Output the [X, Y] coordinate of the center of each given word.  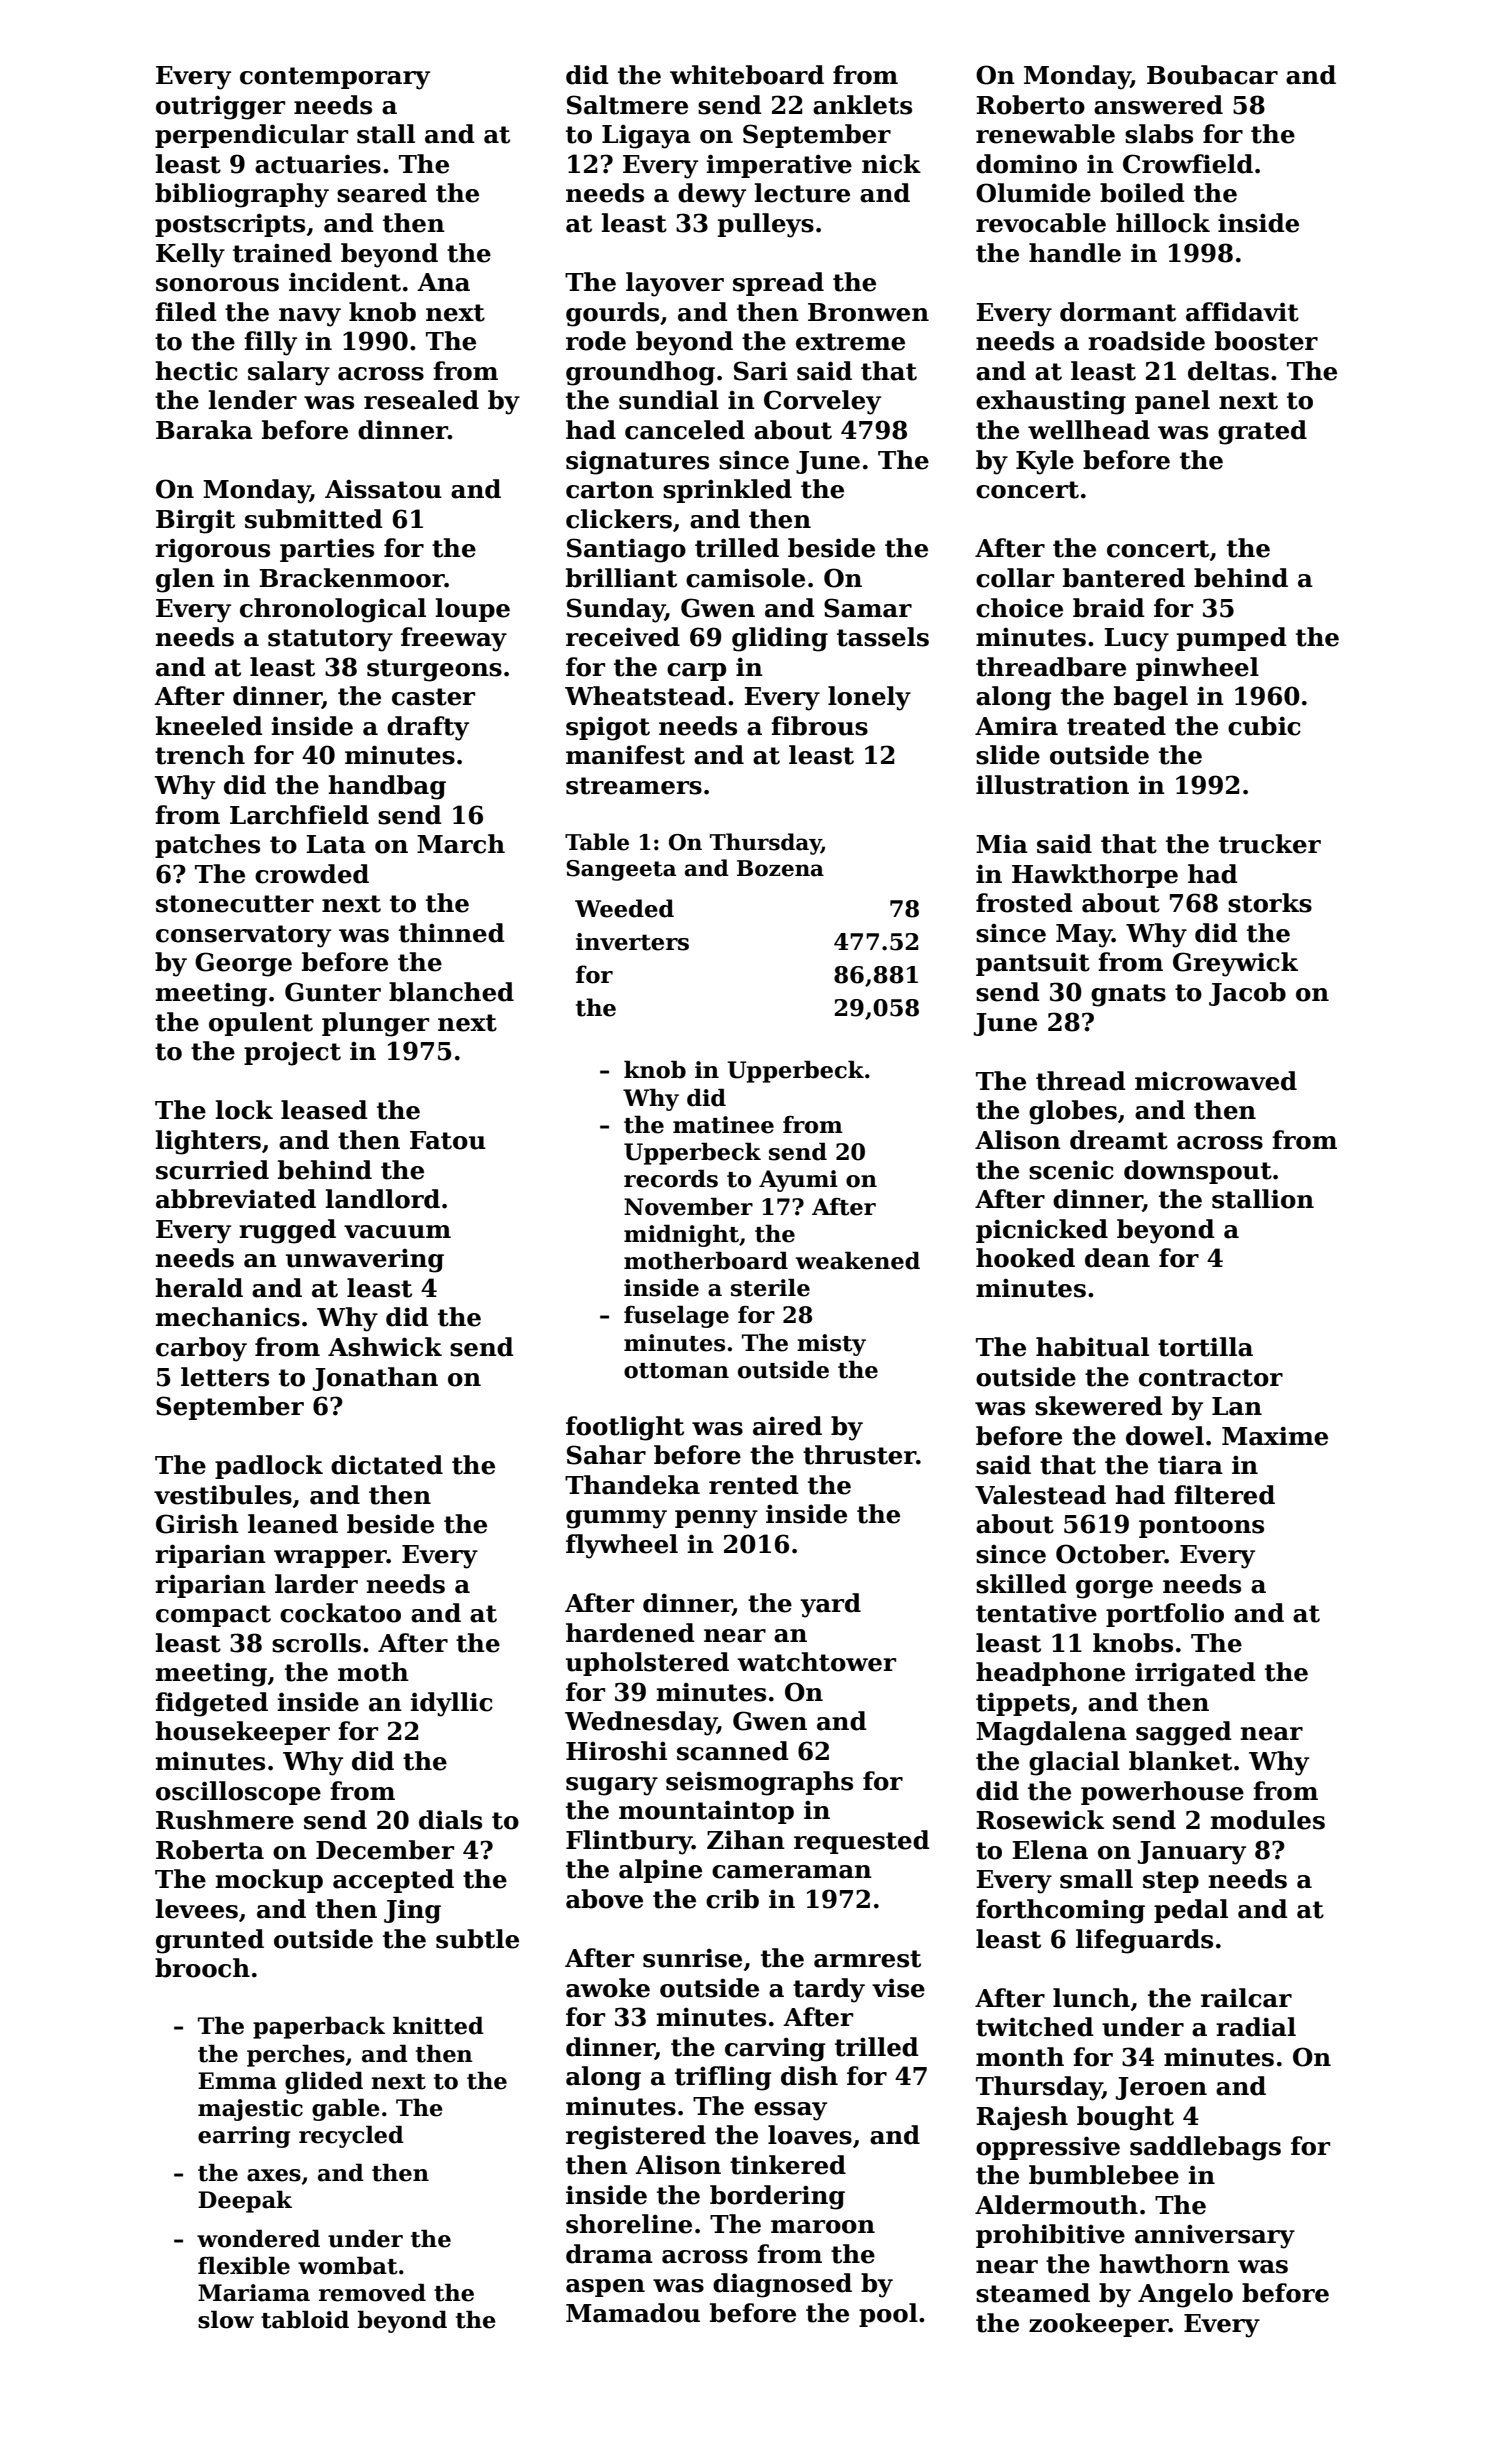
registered [636, 2137]
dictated [387, 1465]
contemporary [335, 78]
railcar [1246, 1998]
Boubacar [1212, 75]
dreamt [1119, 1140]
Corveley [822, 402]
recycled [351, 2136]
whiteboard [747, 75]
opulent [261, 1024]
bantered [1124, 578]
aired [787, 1426]
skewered [1099, 1406]
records [671, 1178]
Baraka [204, 430]
